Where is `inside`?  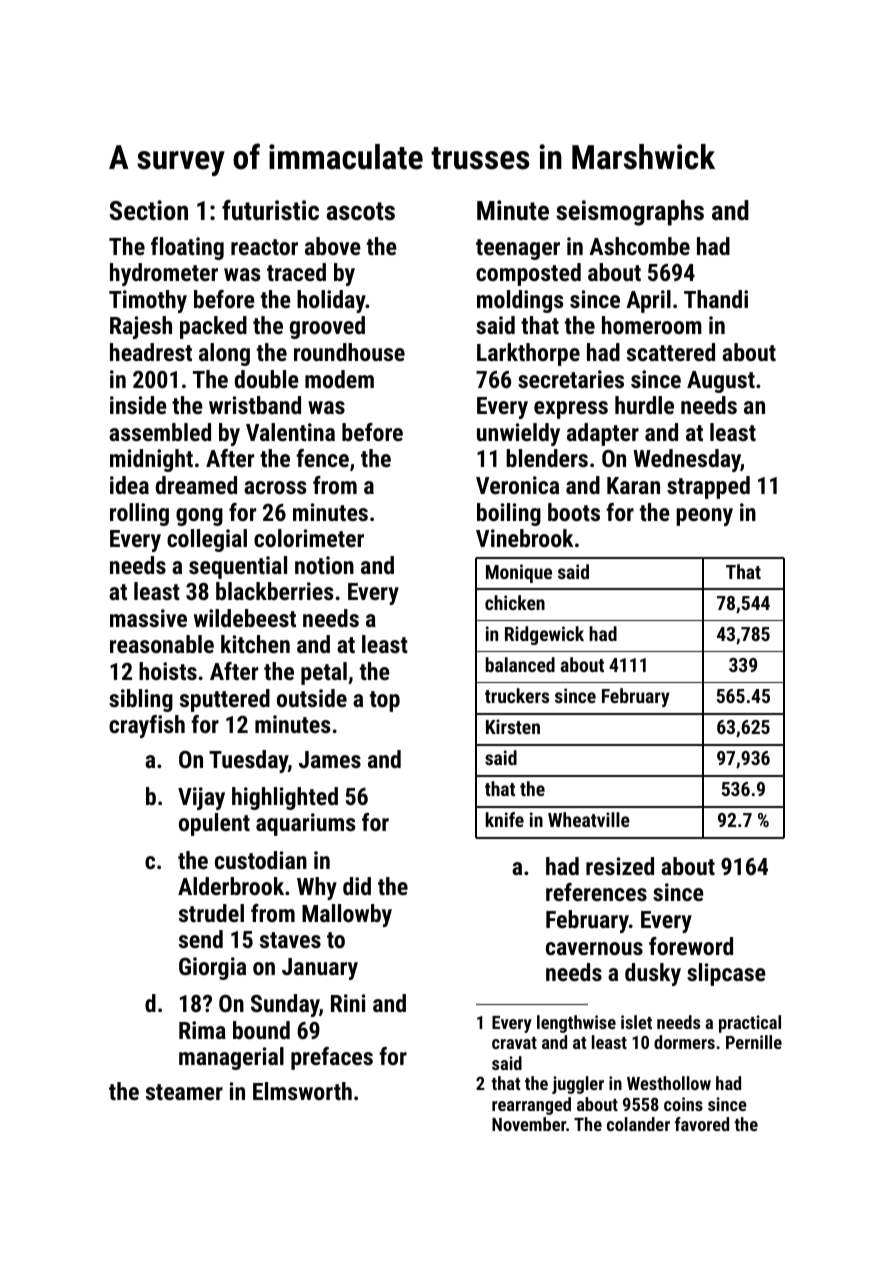
inside is located at coordinates (138, 405).
